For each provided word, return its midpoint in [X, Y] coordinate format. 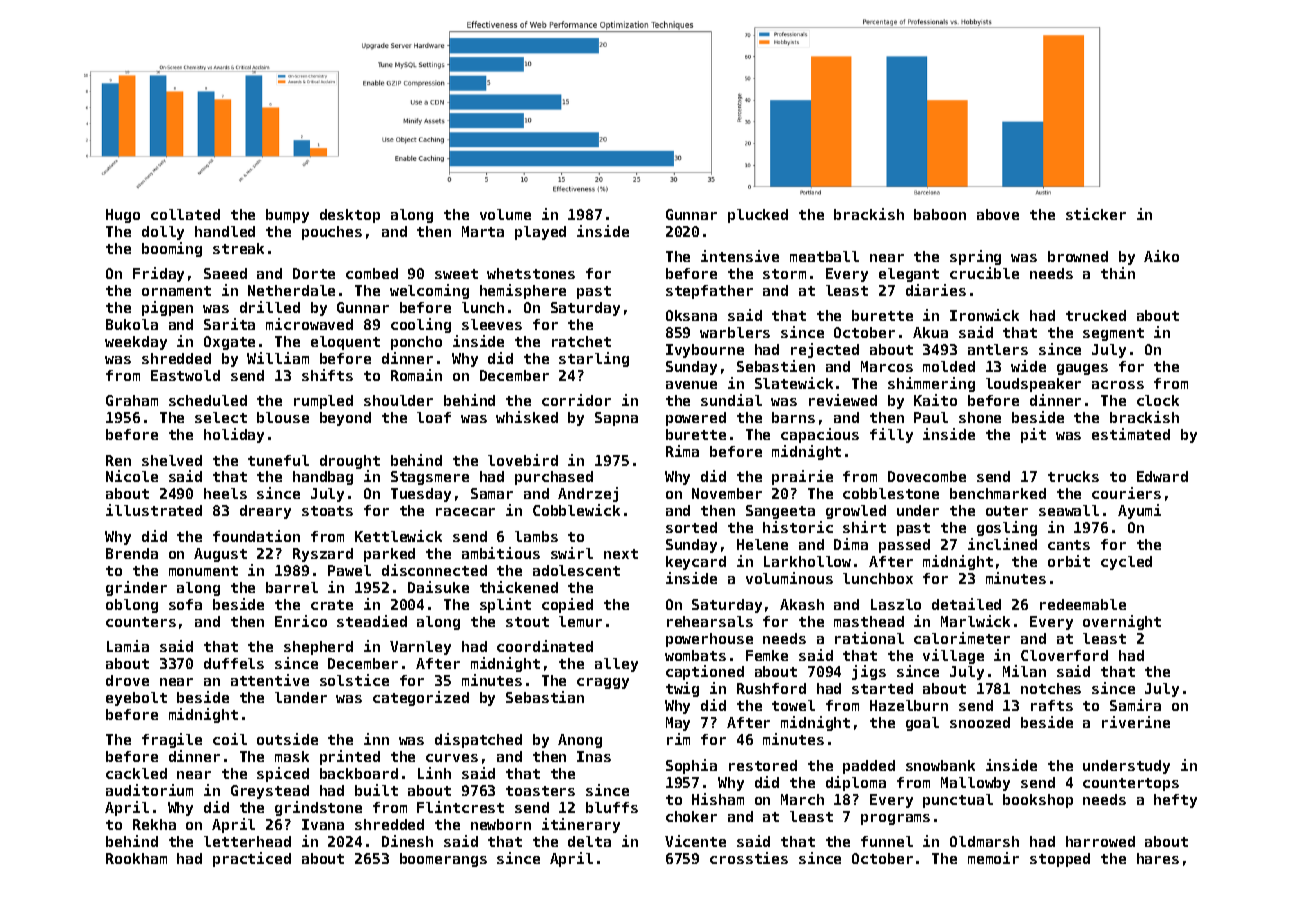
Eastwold [185, 375]
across [1118, 385]
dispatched [478, 740]
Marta [483, 231]
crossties [749, 858]
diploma [856, 783]
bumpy [287, 216]
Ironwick [984, 315]
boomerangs [443, 860]
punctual [958, 801]
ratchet [581, 341]
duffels [234, 663]
